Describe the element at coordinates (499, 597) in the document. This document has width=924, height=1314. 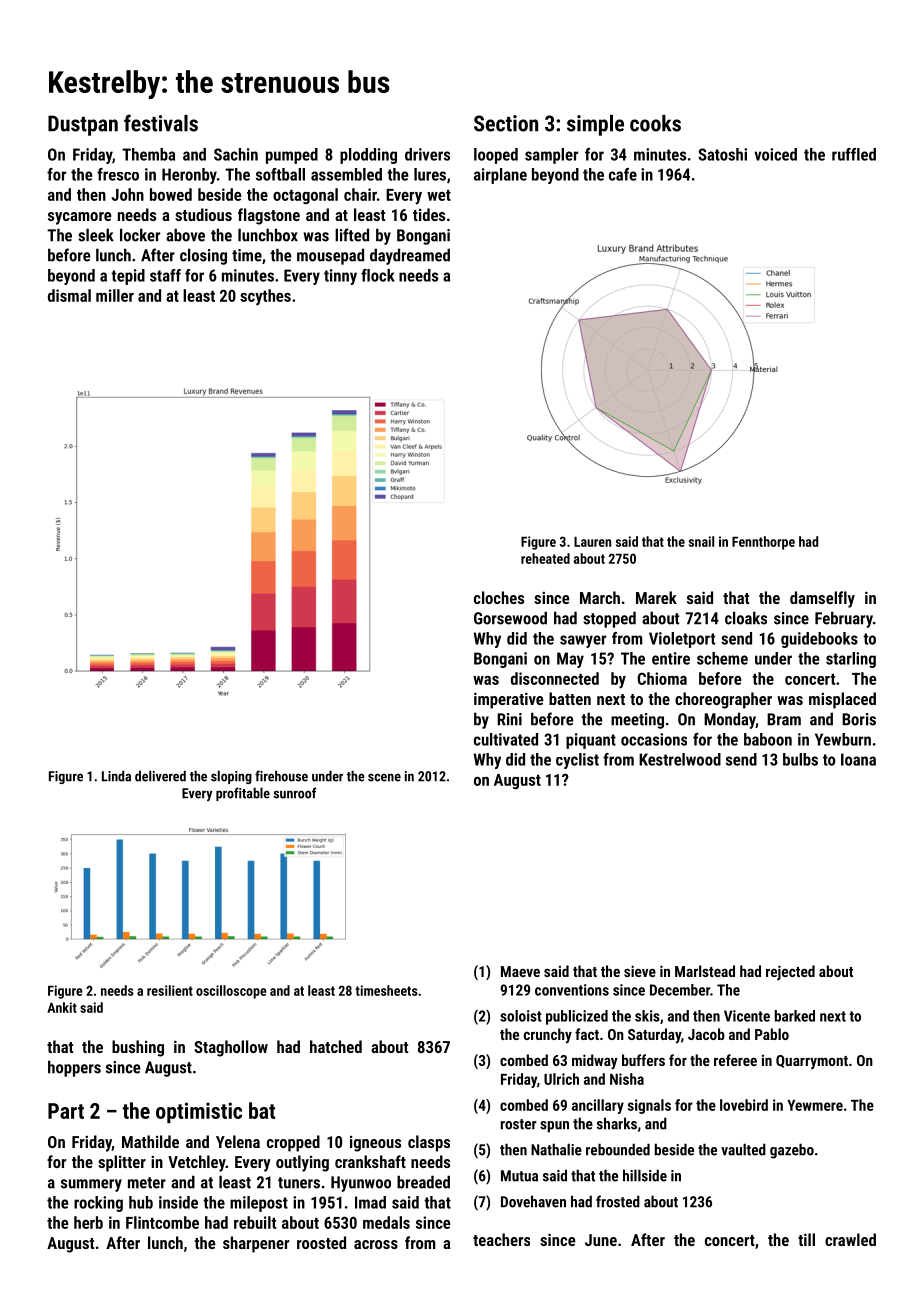
I see `cloches` at that location.
